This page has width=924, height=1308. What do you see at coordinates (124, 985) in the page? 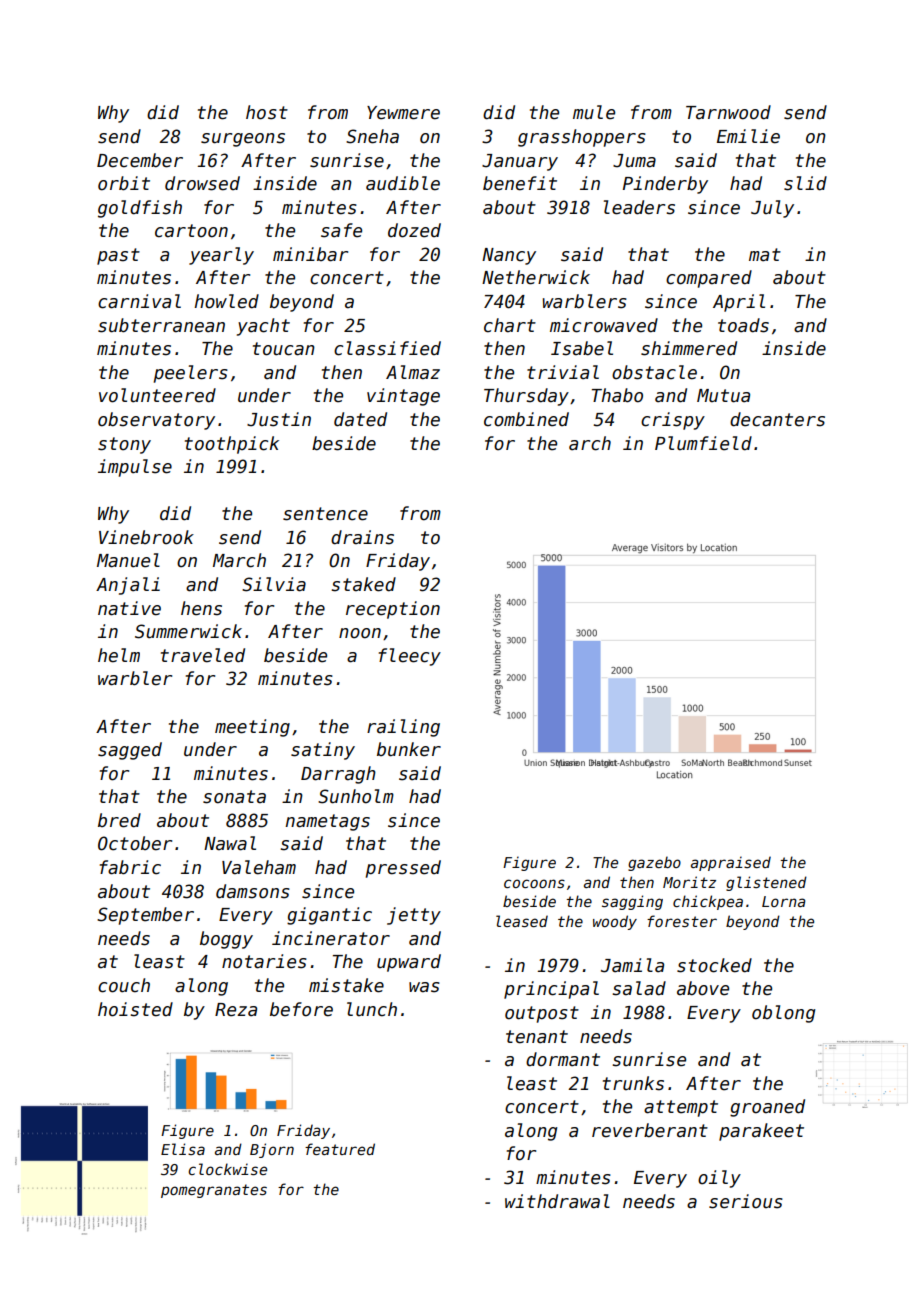
I see `couch` at bounding box center [124, 985].
